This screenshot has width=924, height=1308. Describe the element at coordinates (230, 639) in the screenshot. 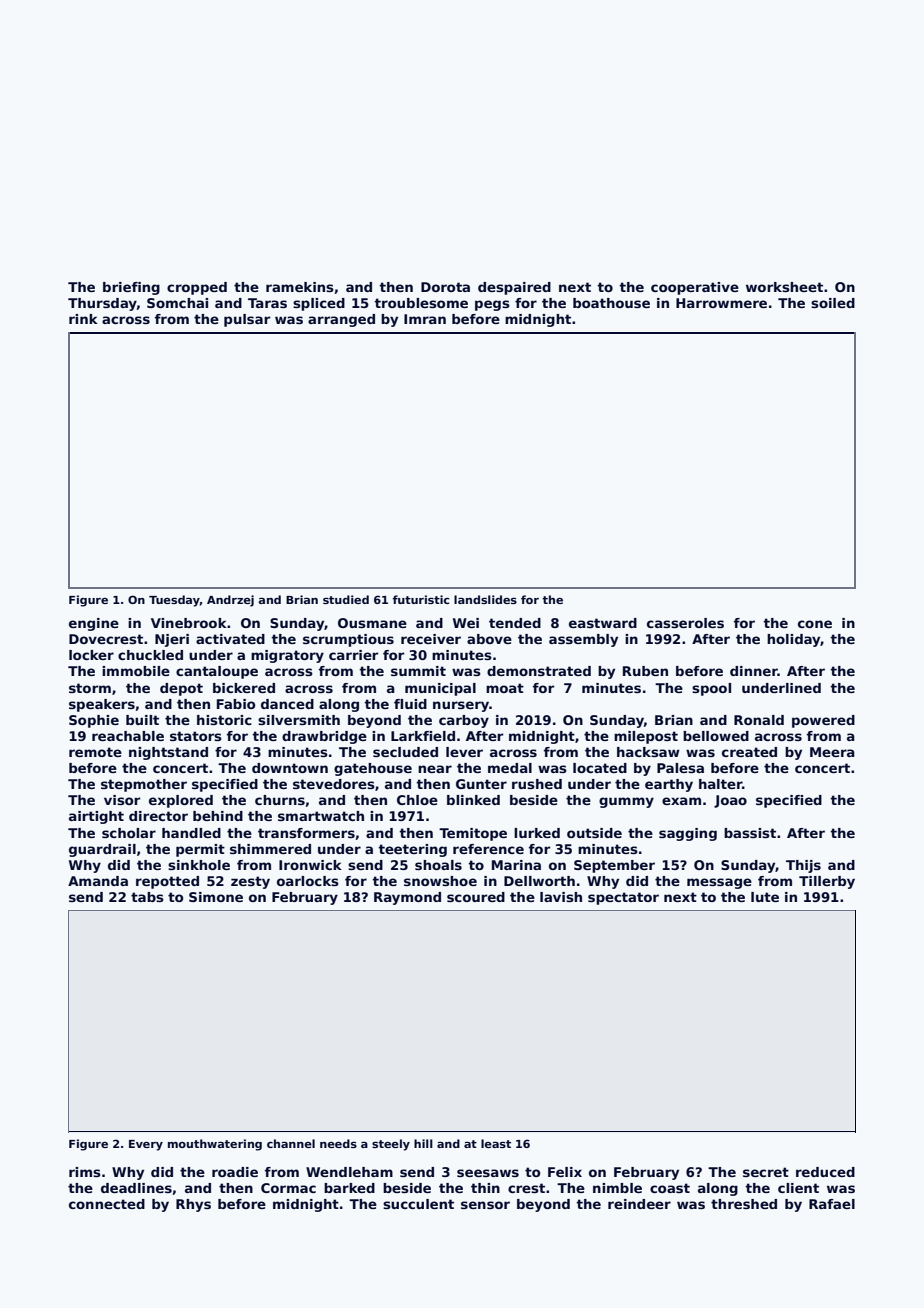

I see `activated` at that location.
